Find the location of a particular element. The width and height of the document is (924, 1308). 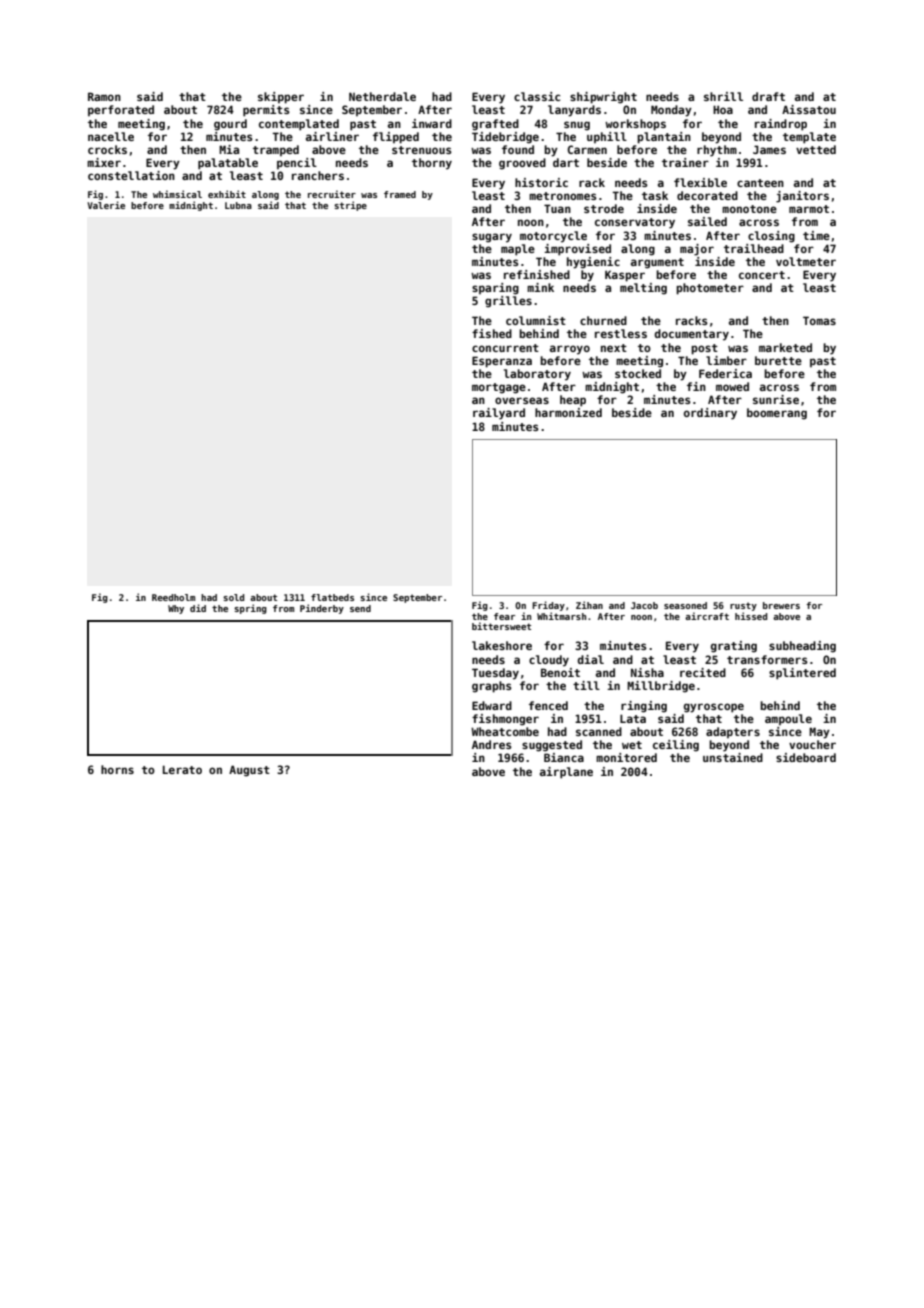

grafted is located at coordinates (495, 125).
